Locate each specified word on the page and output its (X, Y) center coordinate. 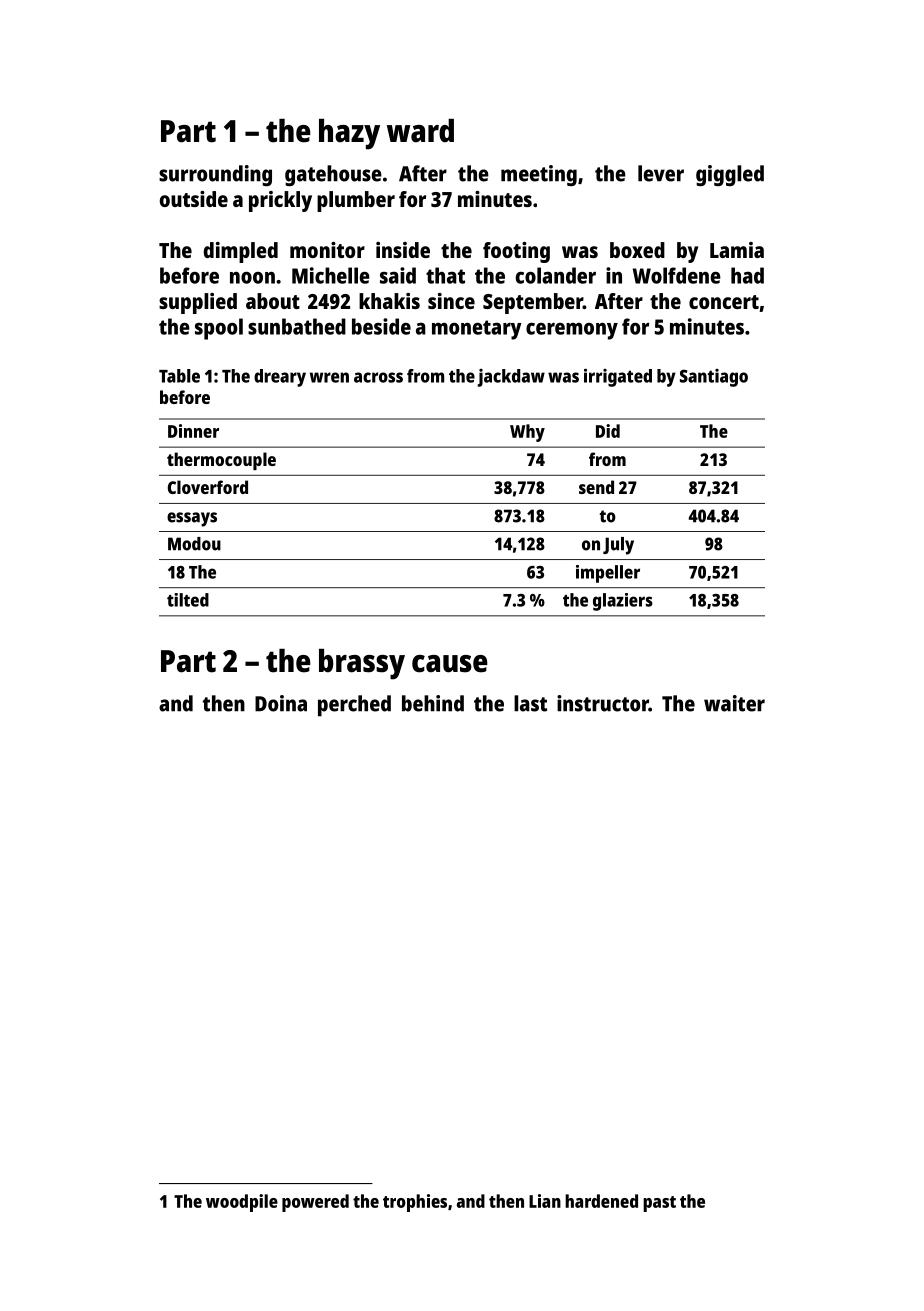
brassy (362, 664)
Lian (545, 1201)
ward (420, 131)
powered (315, 1203)
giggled (730, 175)
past (659, 1204)
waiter (734, 703)
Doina (281, 703)
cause (450, 664)
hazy (349, 134)
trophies (415, 1203)
